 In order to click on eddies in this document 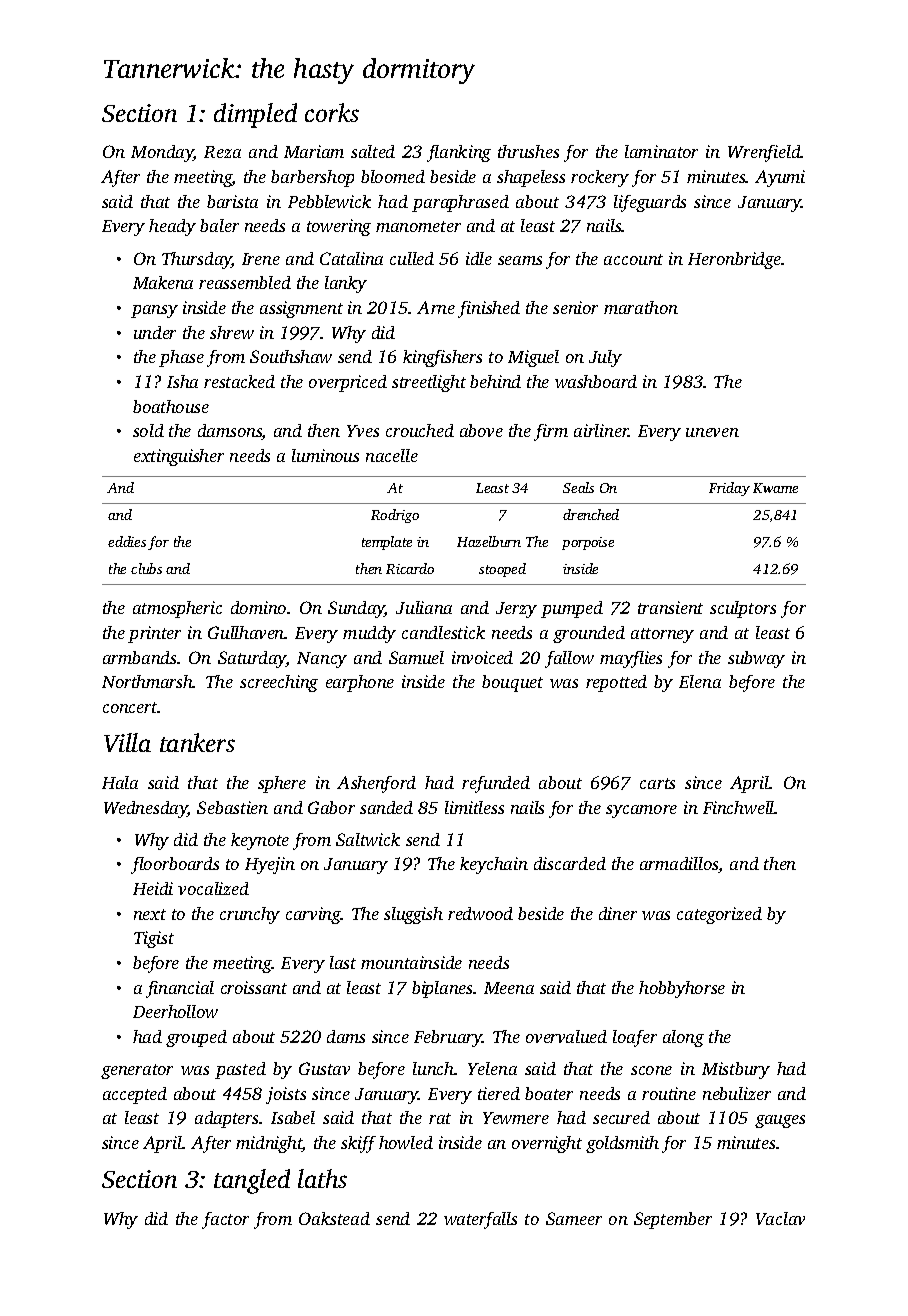, I will do `click(127, 541)`.
